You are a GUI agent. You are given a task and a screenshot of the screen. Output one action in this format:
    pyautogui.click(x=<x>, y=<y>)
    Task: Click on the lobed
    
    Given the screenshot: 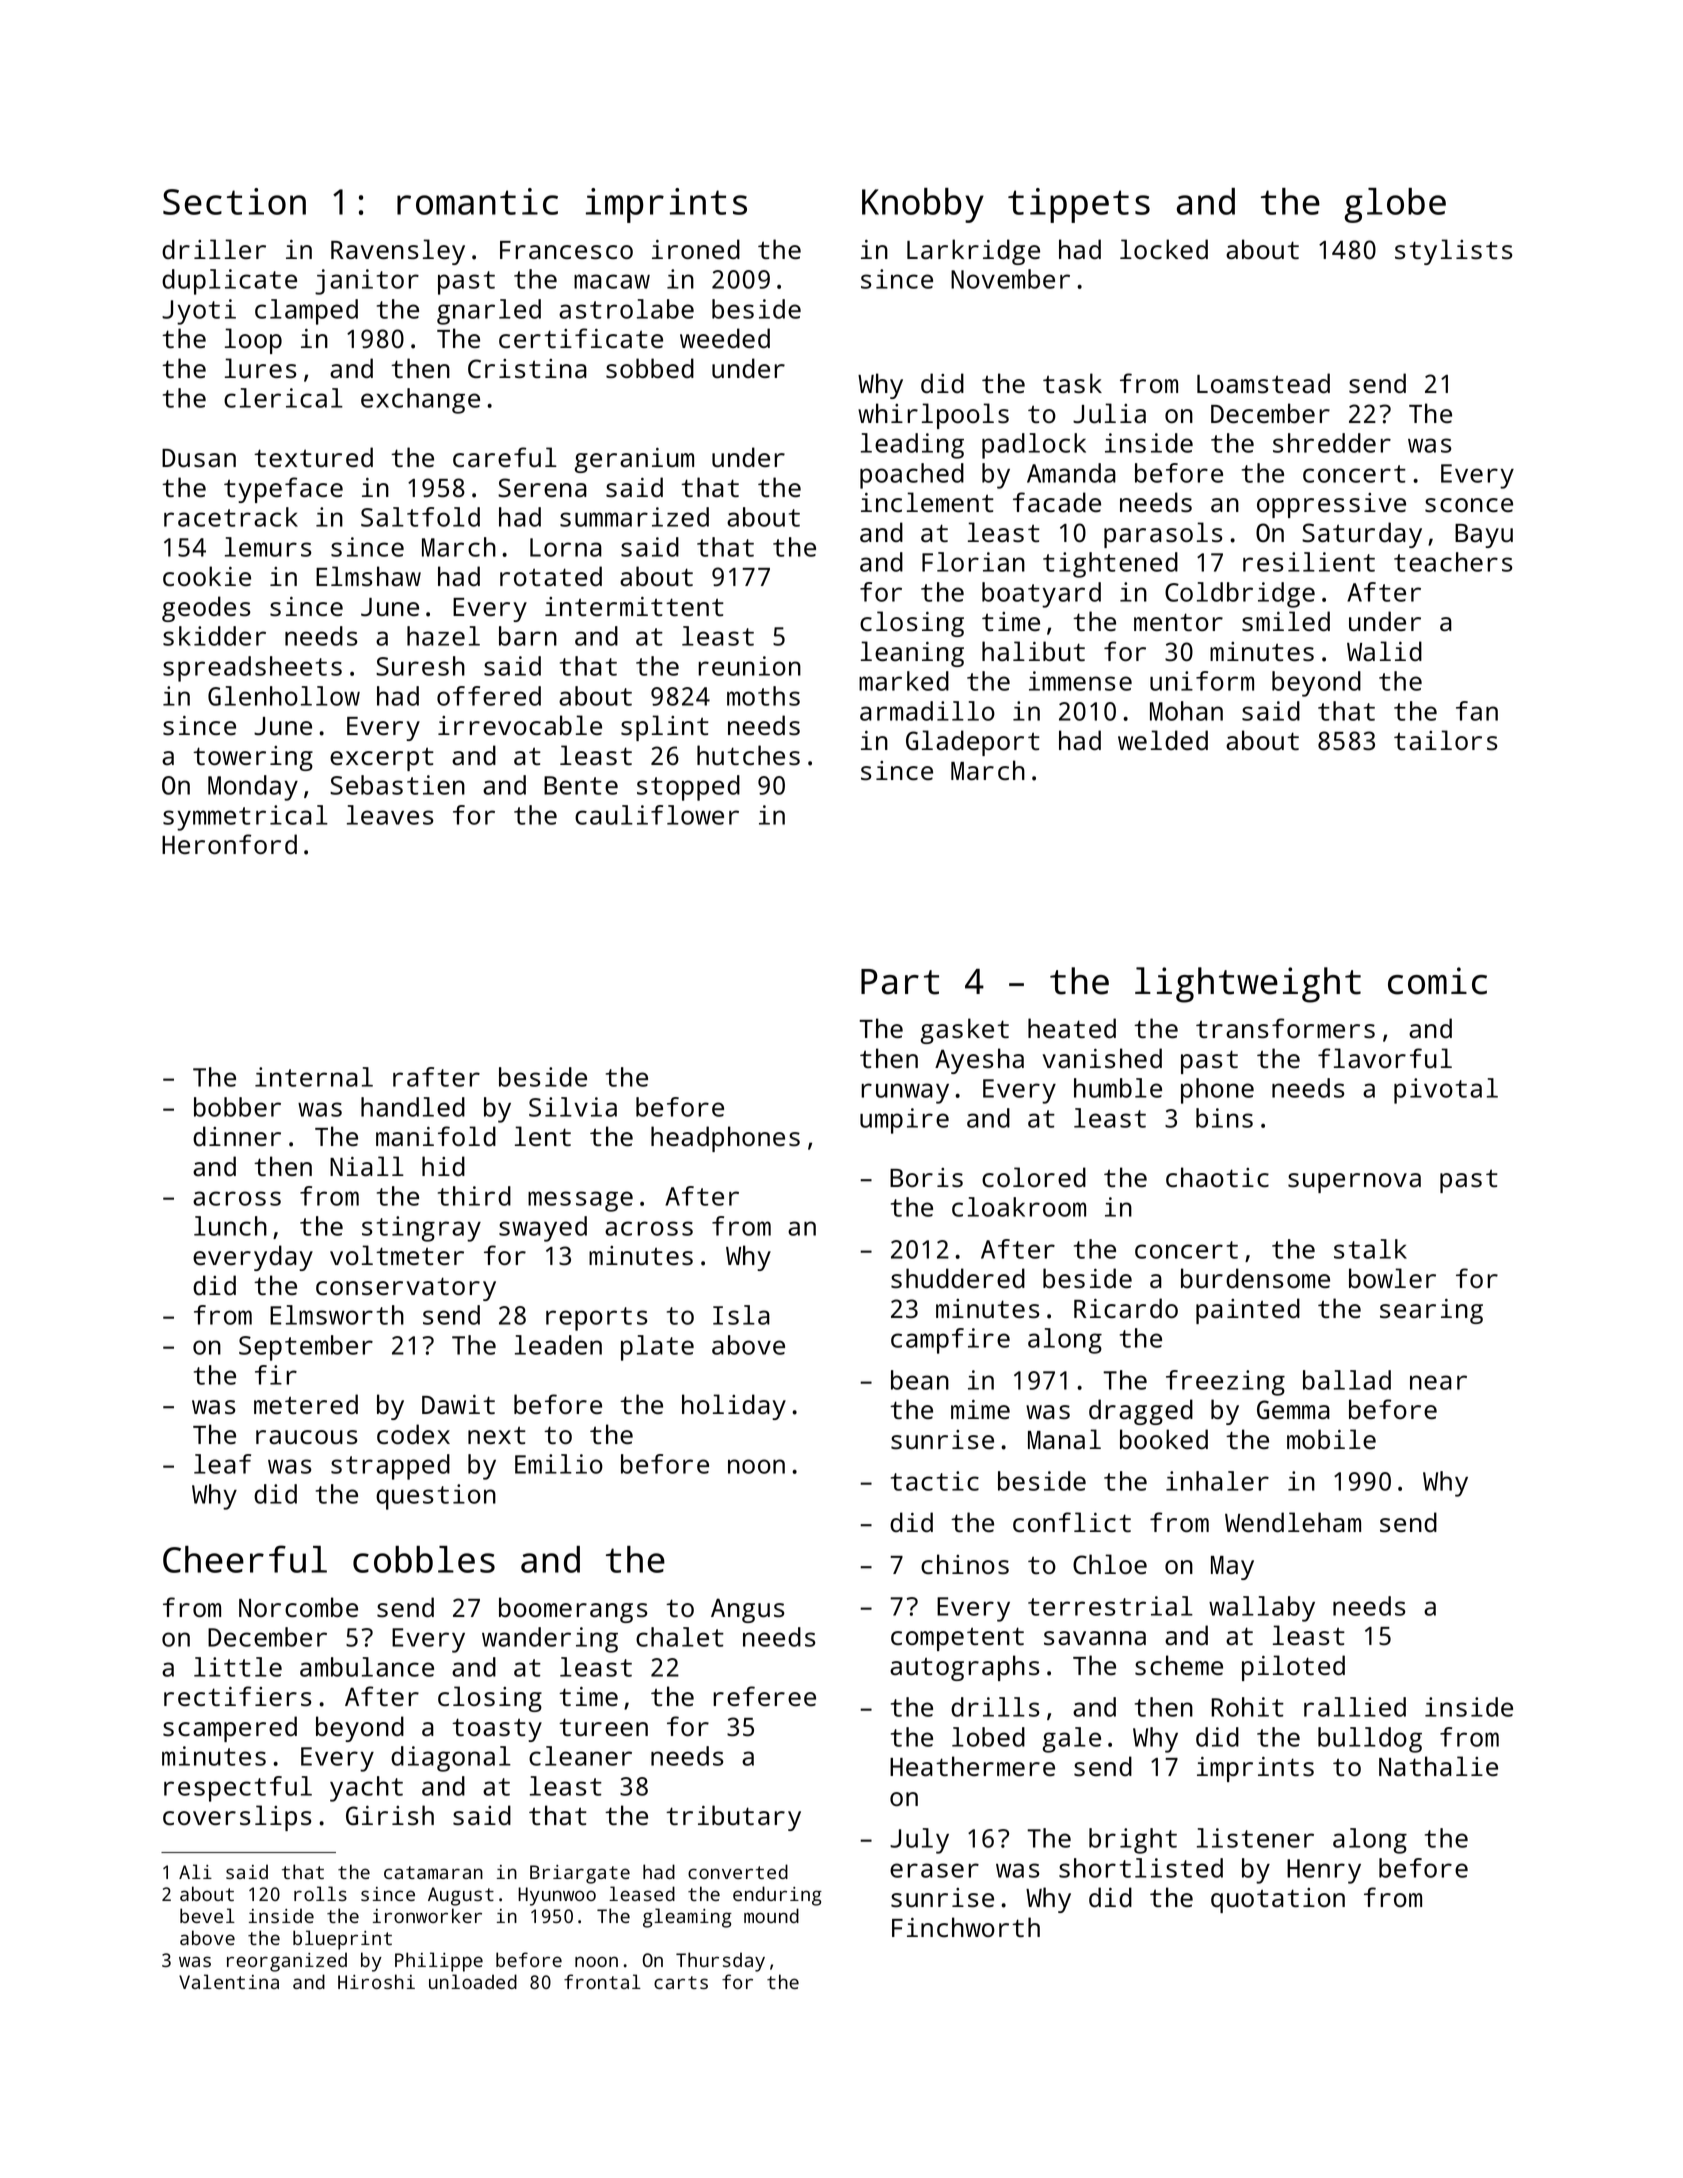 What is the action you would take?
    pyautogui.click(x=988, y=1737)
